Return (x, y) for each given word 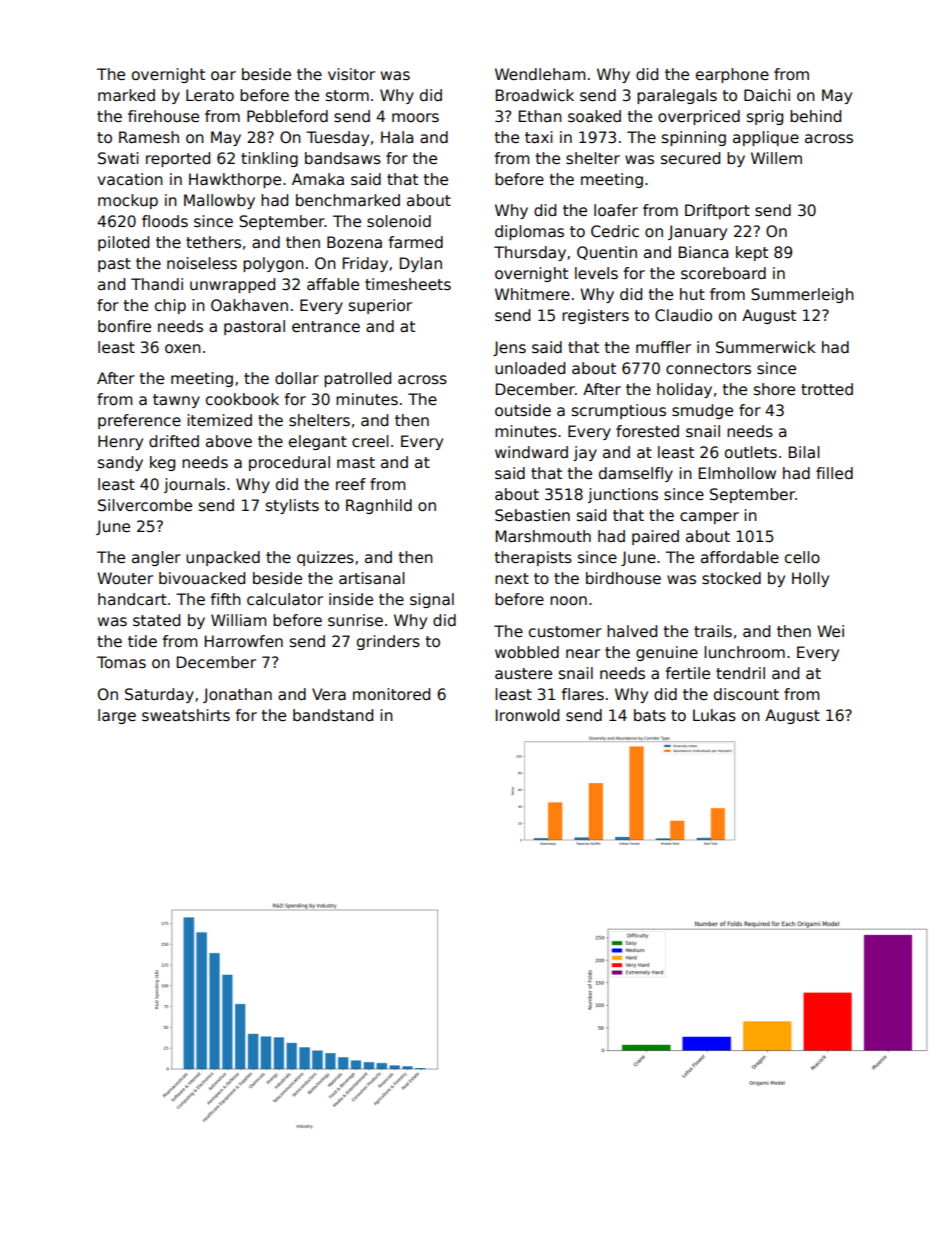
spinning (694, 138)
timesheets (408, 284)
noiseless (202, 263)
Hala (397, 137)
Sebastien (532, 515)
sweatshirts (186, 715)
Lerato (210, 95)
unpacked (223, 558)
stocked (731, 578)
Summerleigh (802, 295)
